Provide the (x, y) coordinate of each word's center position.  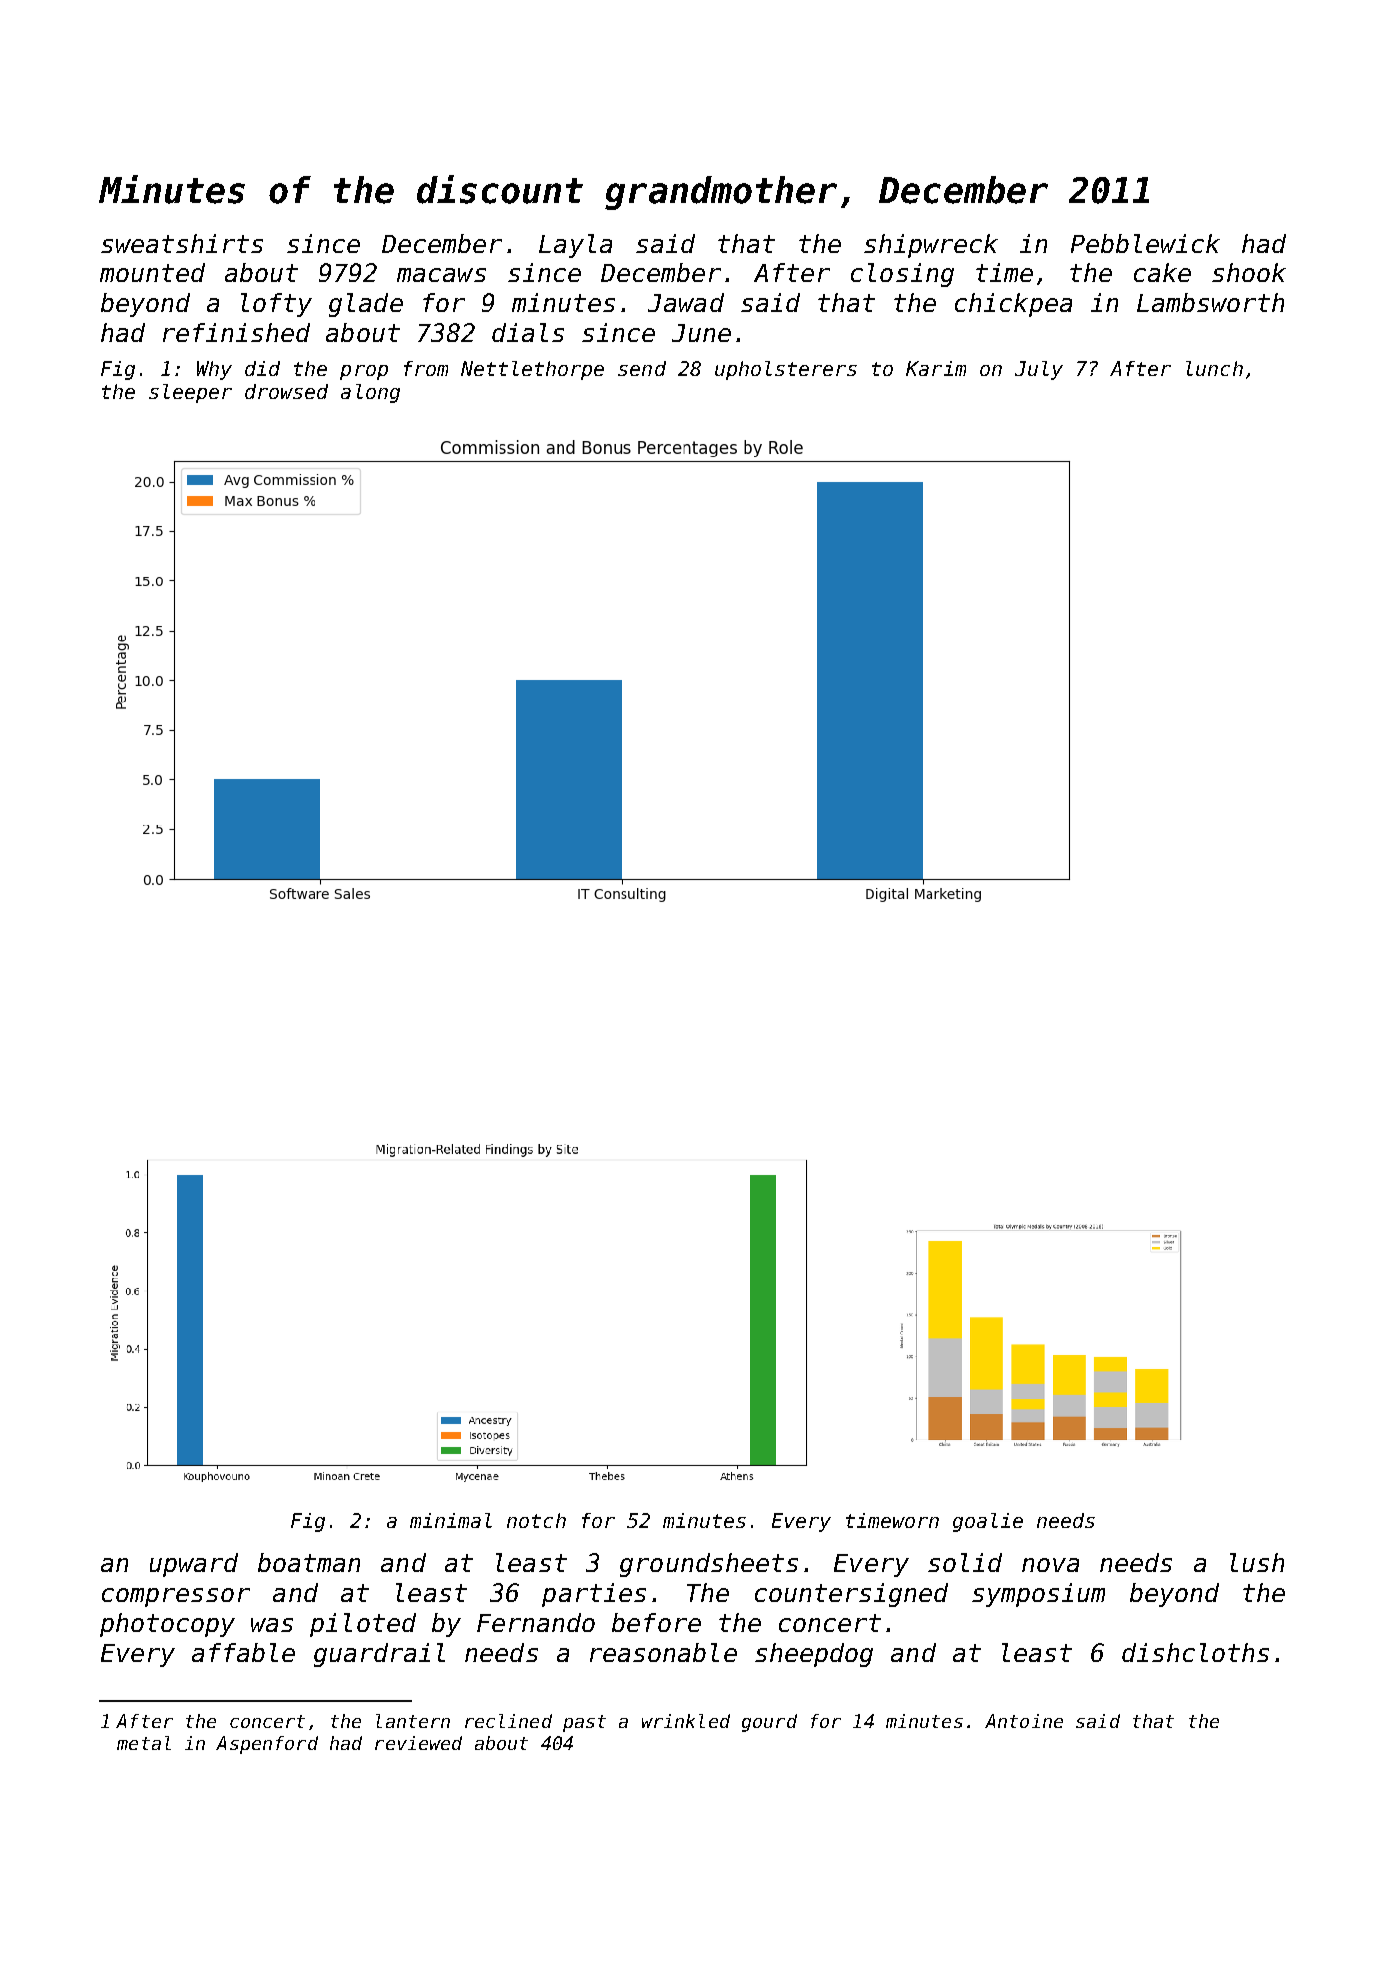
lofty (276, 305)
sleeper (190, 393)
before (656, 1622)
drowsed (286, 391)
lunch (1214, 368)
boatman (309, 1562)
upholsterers (786, 370)
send (642, 368)
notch (536, 1520)
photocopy (167, 1625)
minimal (451, 1520)
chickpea (1013, 305)
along (370, 393)
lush (1257, 1562)
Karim (936, 368)
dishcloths (1195, 1652)
